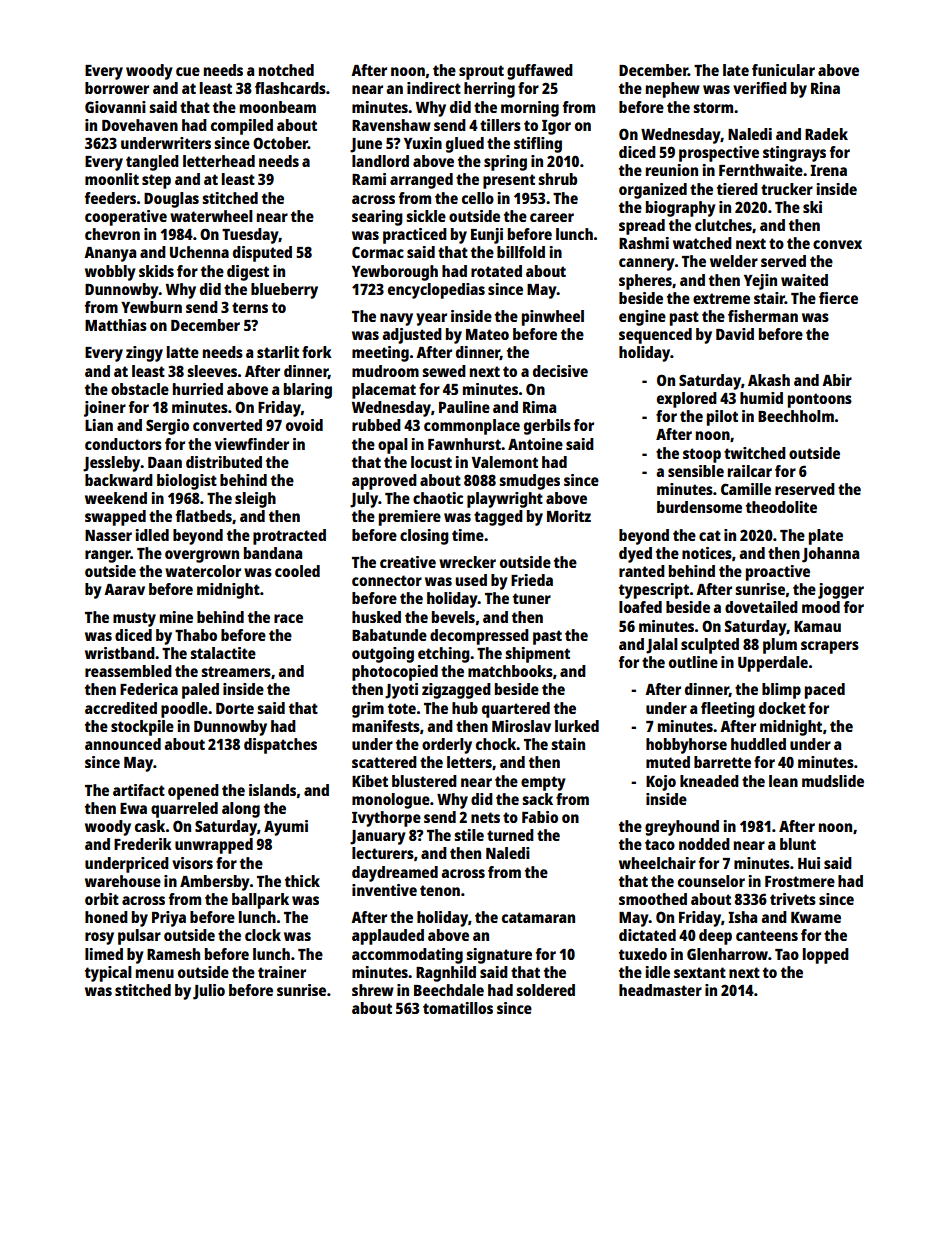  Describe the element at coordinates (116, 498) in the document. I see `weekend` at that location.
